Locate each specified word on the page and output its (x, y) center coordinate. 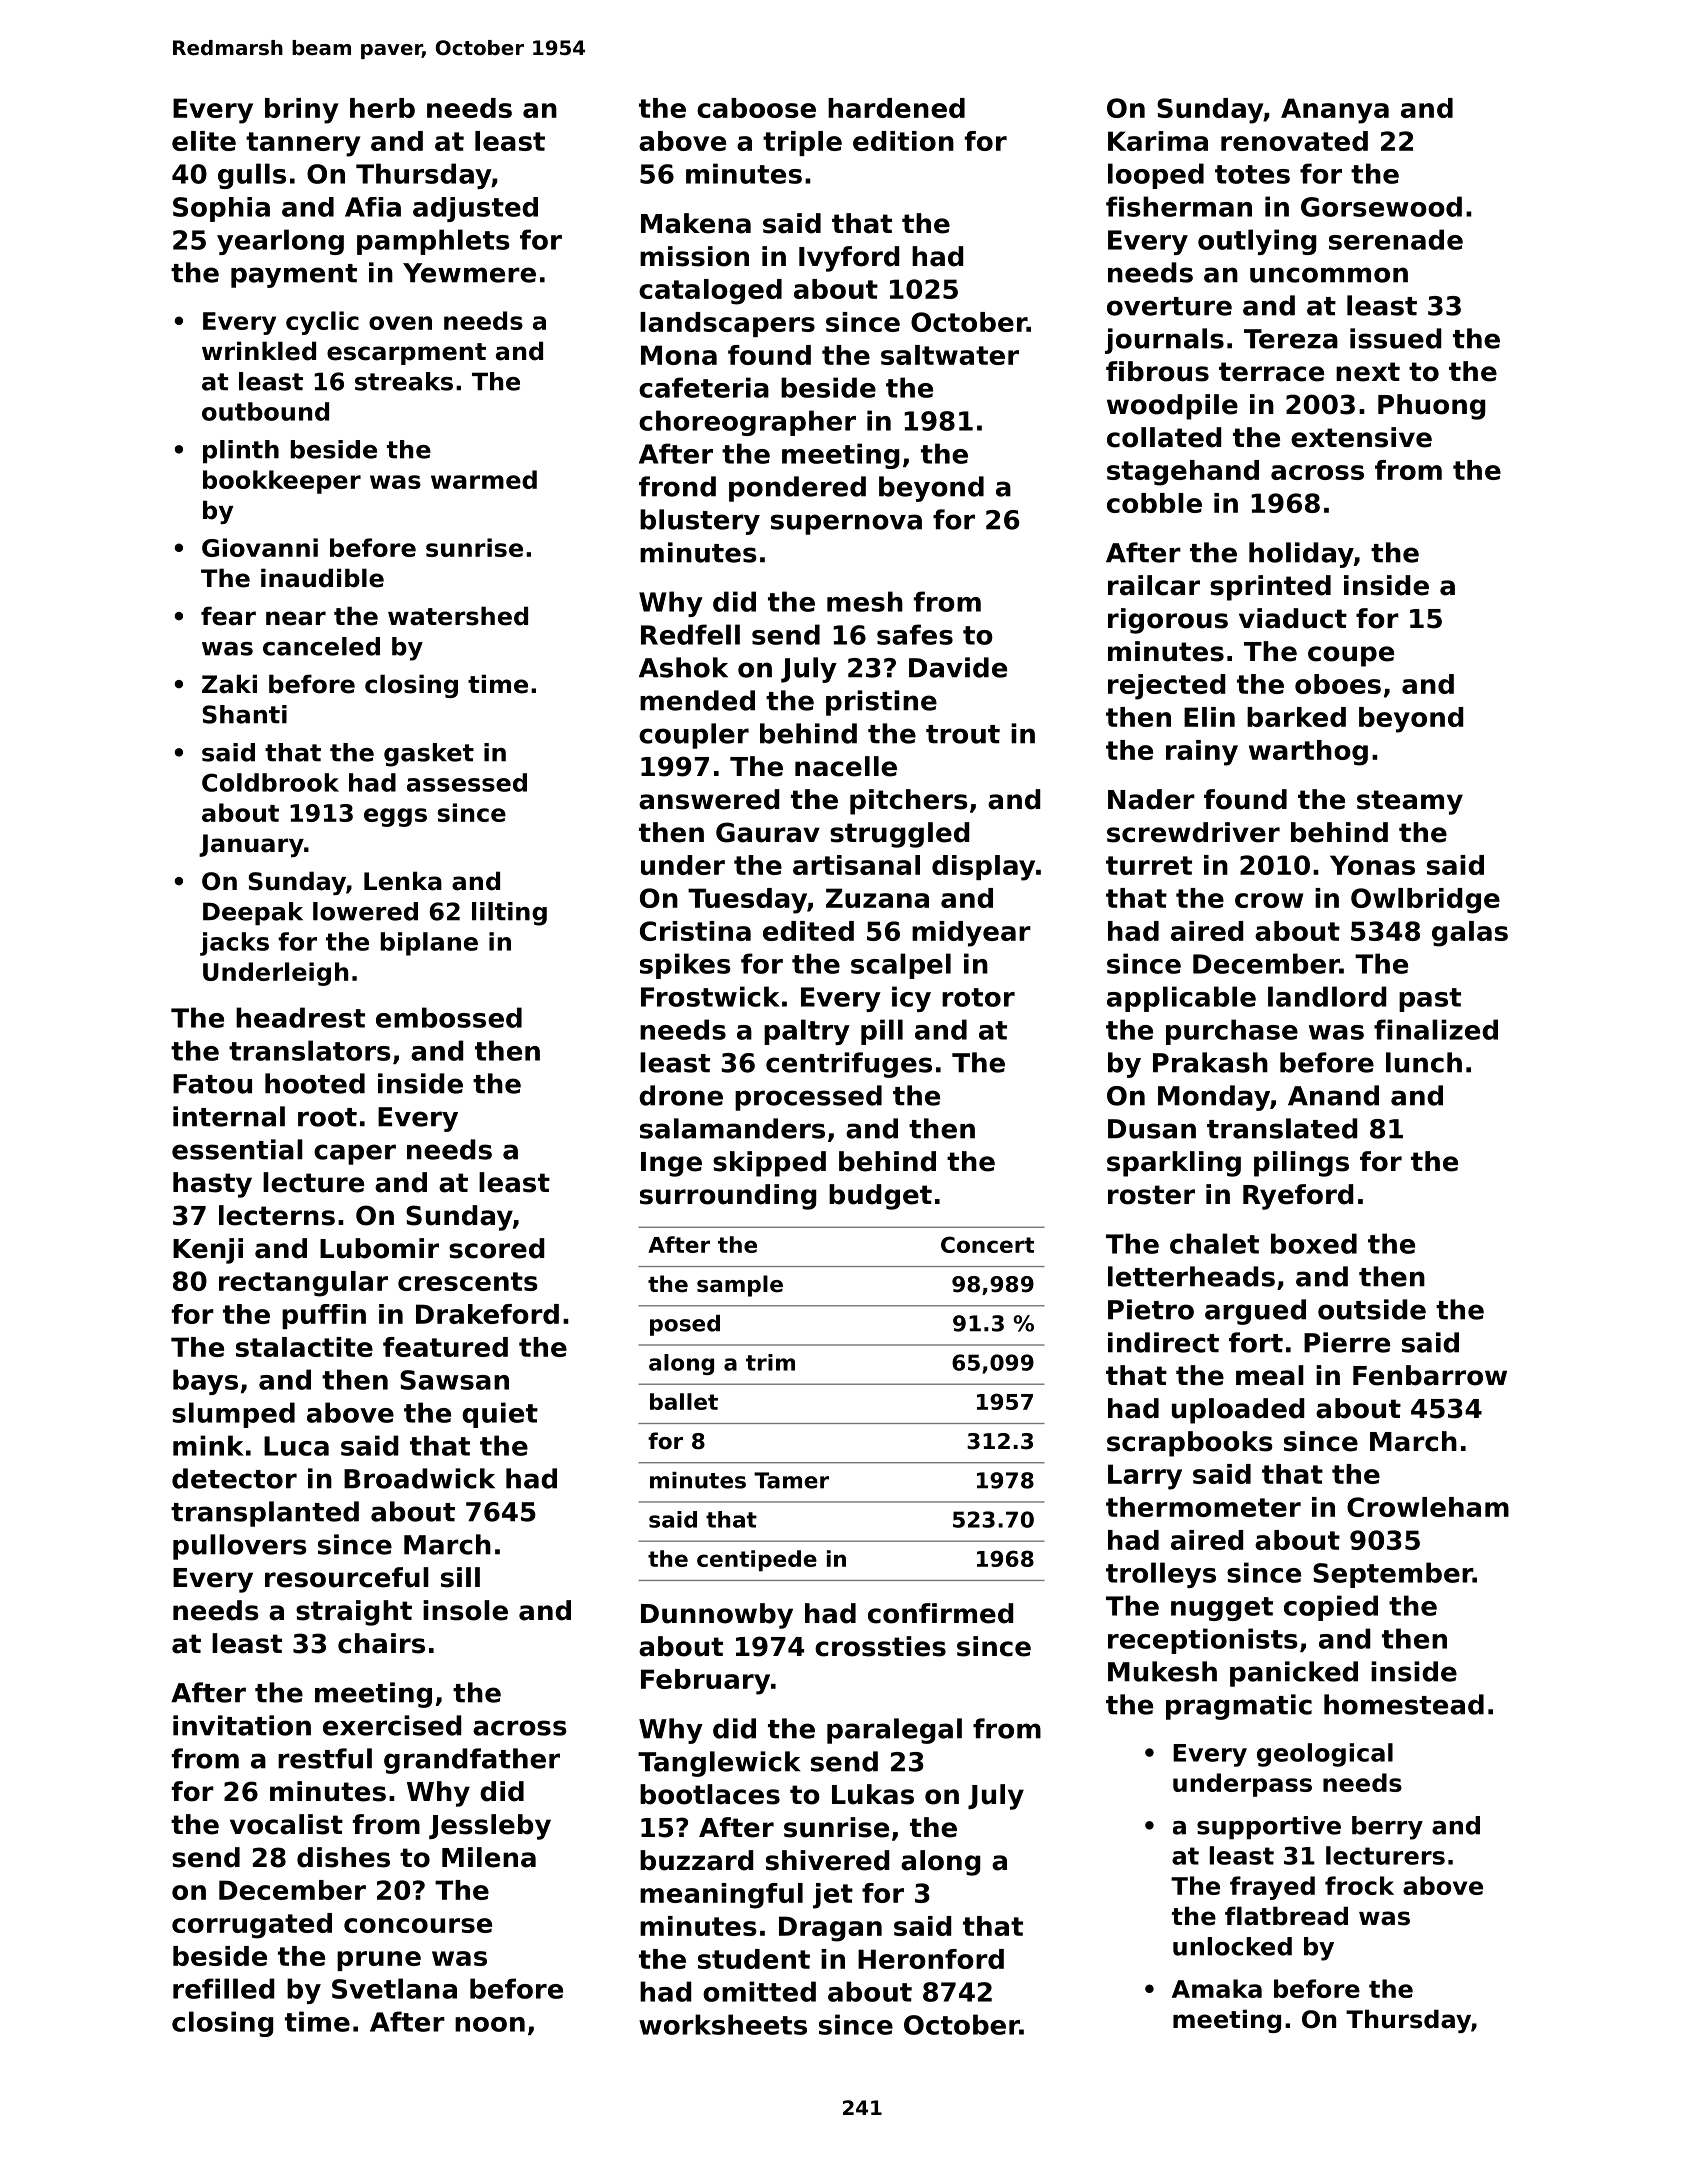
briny (301, 111)
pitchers (909, 802)
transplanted (265, 1514)
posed (685, 1325)
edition (903, 141)
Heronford (931, 1959)
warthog (1308, 753)
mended (697, 700)
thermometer (1203, 1507)
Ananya (1335, 111)
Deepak (253, 914)
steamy (1410, 802)
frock (1359, 1885)
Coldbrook (270, 782)
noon (490, 2024)
